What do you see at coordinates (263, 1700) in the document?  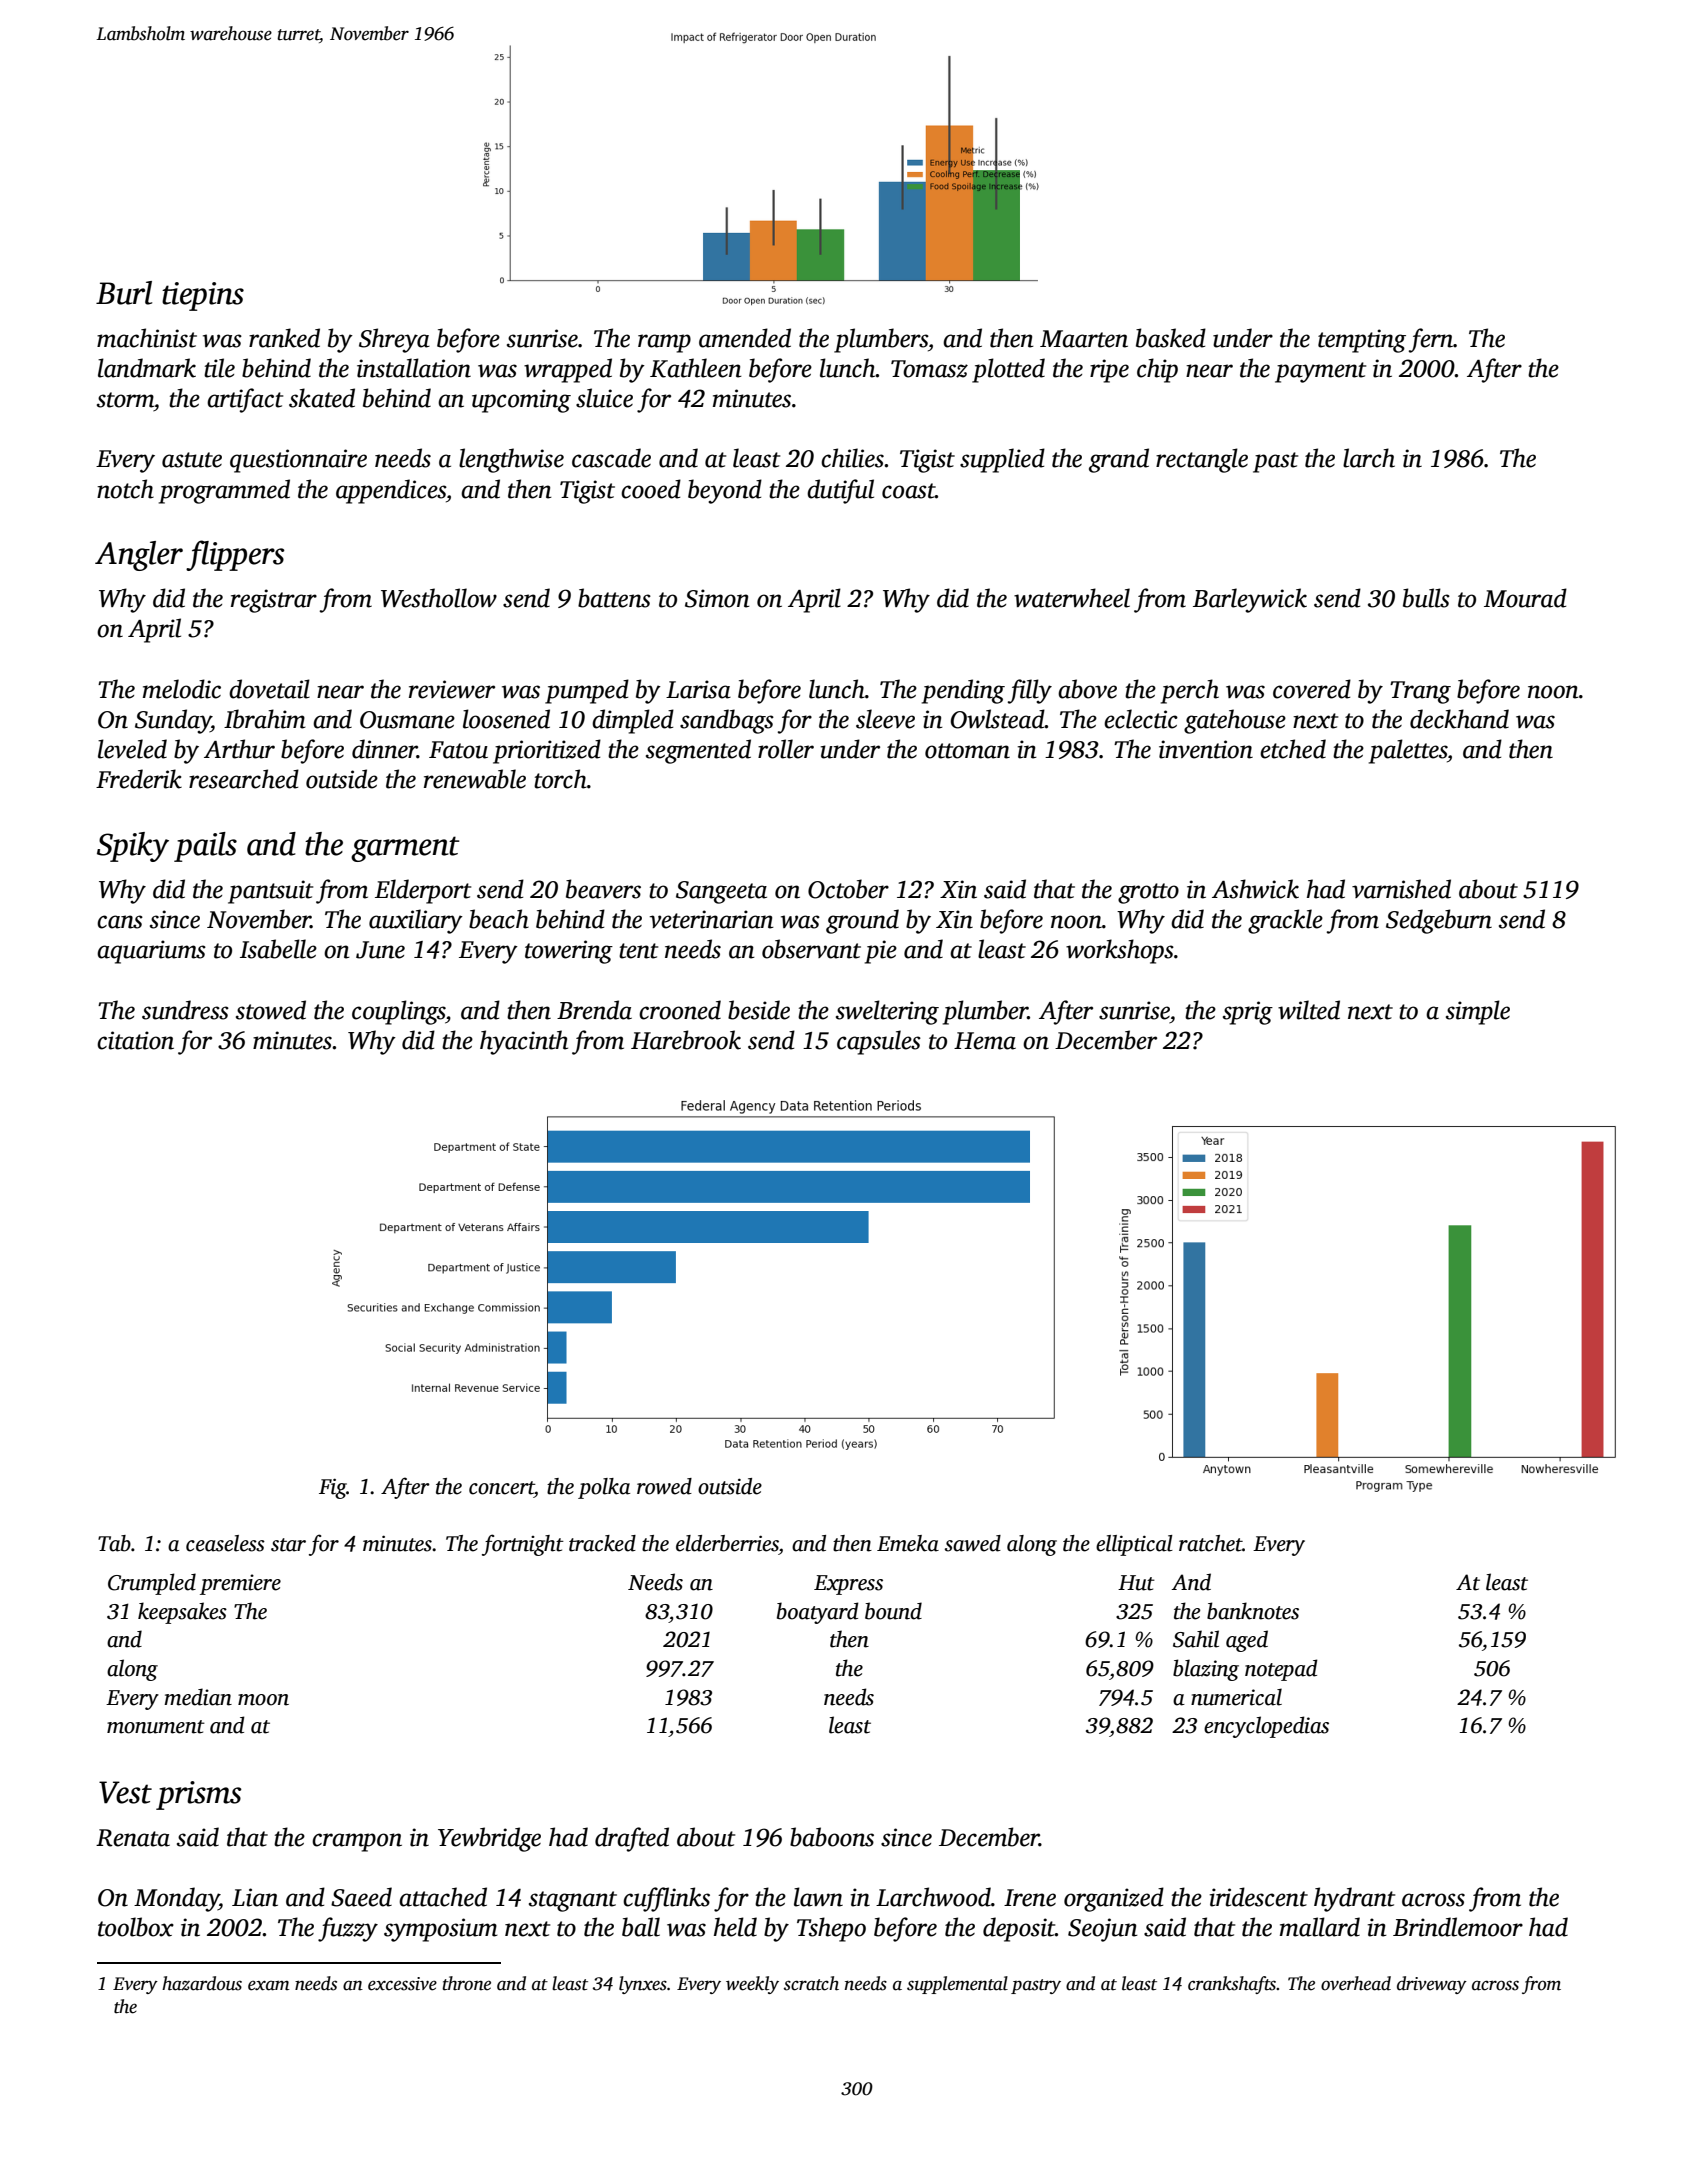 I see `moon` at bounding box center [263, 1700].
